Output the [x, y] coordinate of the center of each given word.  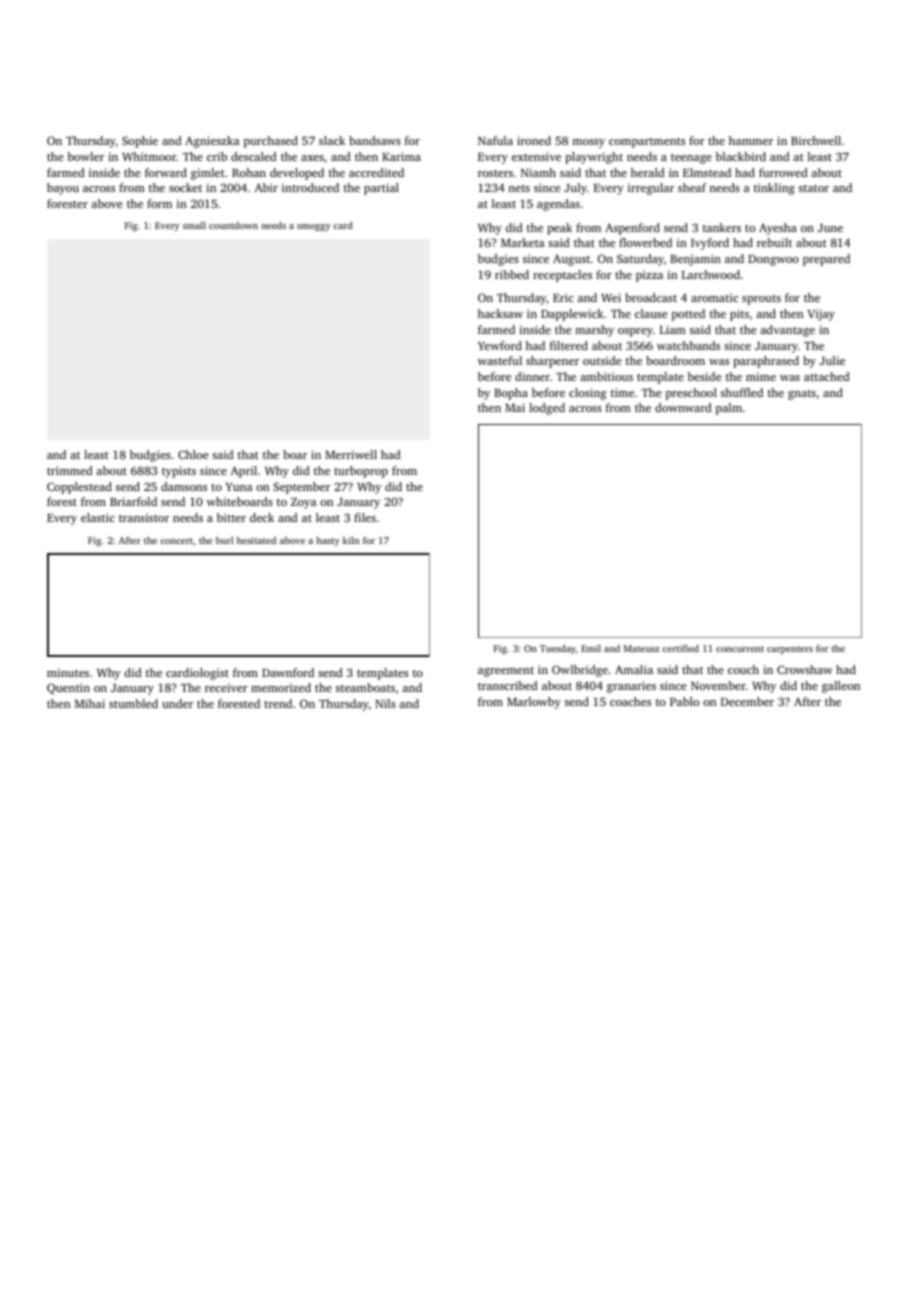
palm [728, 409]
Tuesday [558, 649]
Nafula [495, 140]
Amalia [634, 669]
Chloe [193, 454]
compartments [647, 143]
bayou [63, 189]
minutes [68, 672]
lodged [547, 409]
